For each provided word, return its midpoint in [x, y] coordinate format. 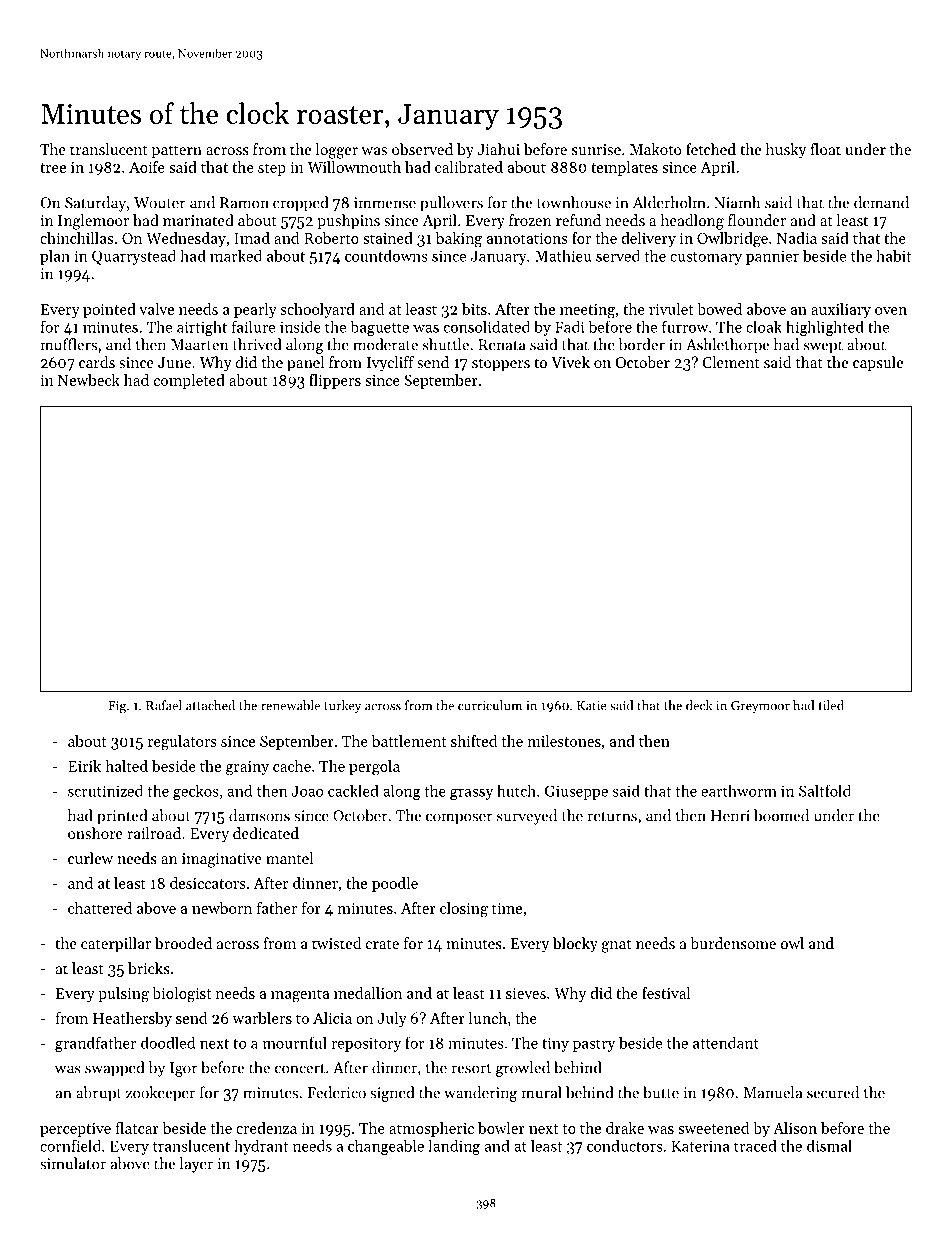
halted [126, 766]
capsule [878, 363]
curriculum [490, 705]
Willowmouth [354, 167]
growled [523, 1069]
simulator [73, 1163]
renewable [290, 705]
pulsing [123, 995]
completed [189, 381]
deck [699, 705]
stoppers [501, 364]
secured [833, 1092]
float [825, 149]
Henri [730, 816]
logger [336, 151]
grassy [471, 794]
